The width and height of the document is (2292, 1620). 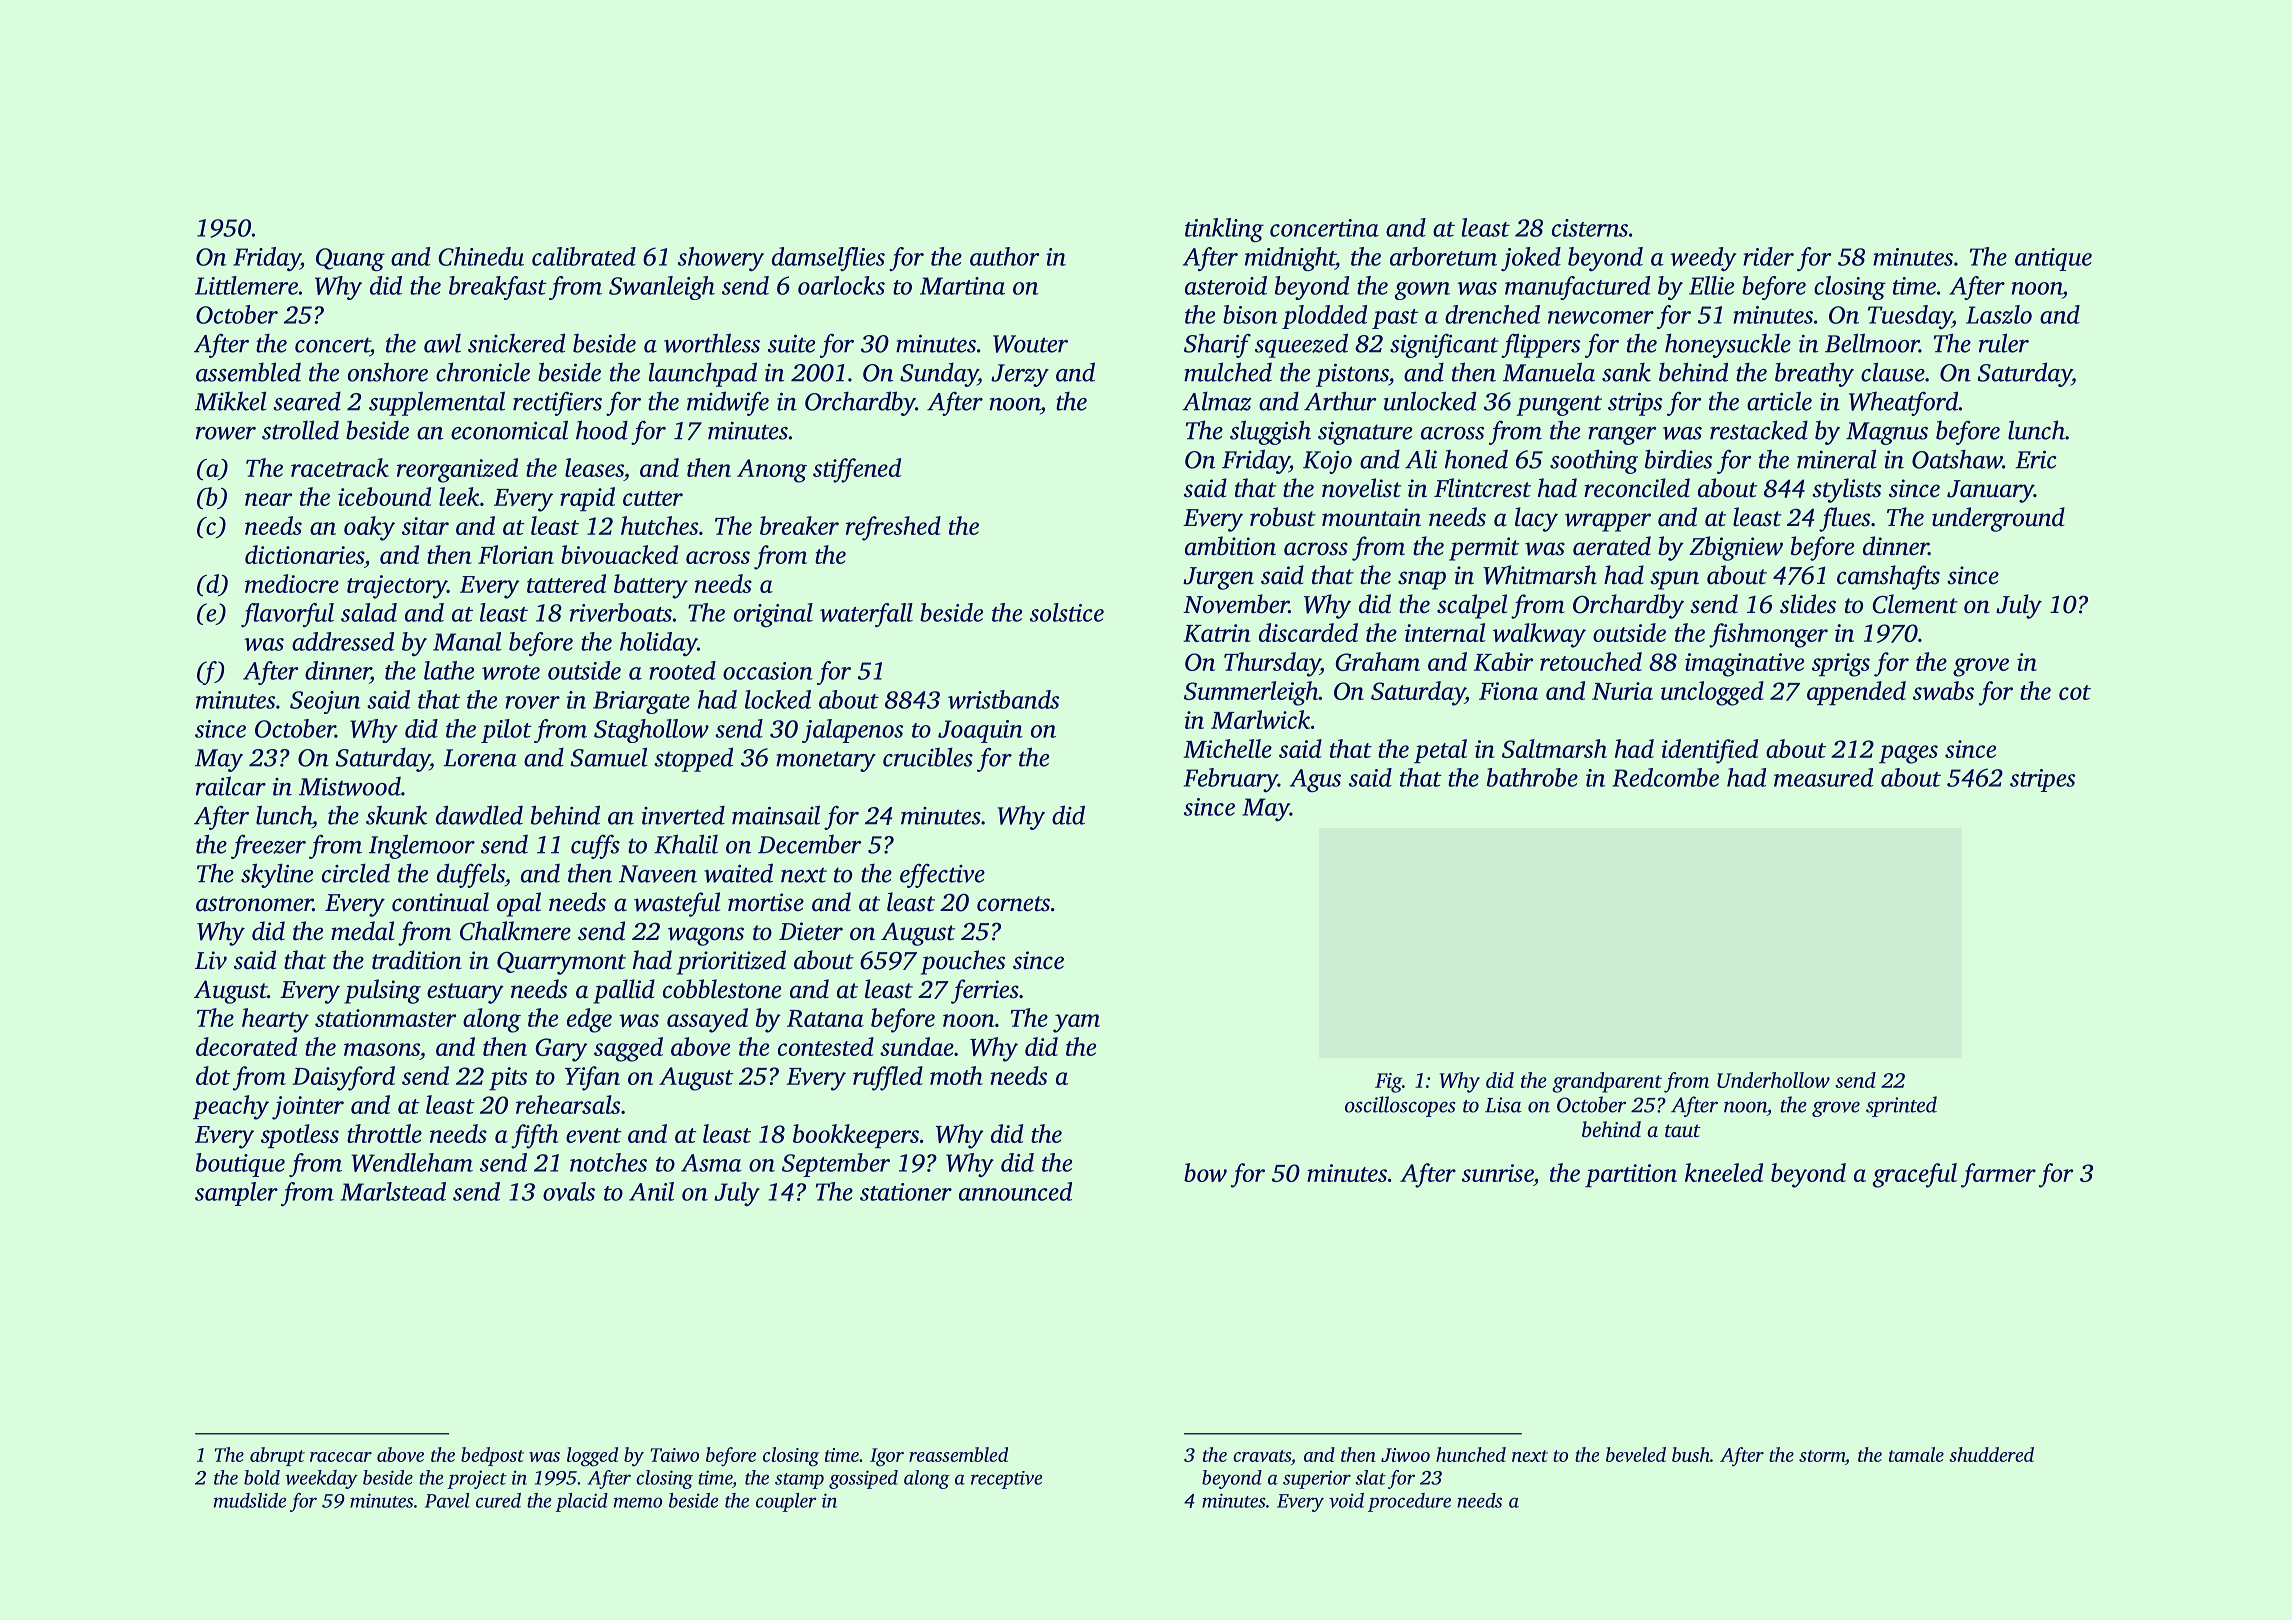 I want to click on antique, so click(x=2053, y=259).
